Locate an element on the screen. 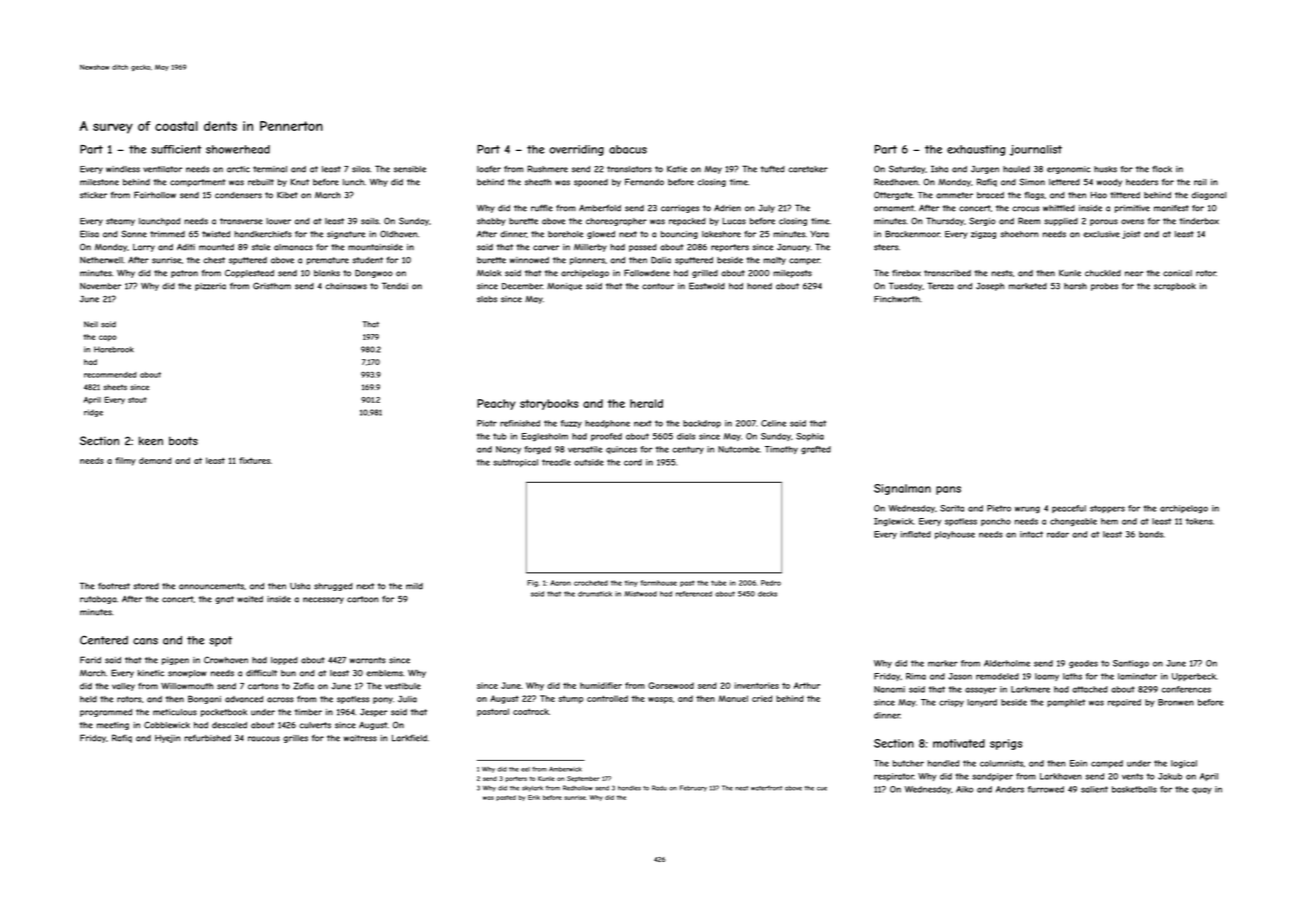 Image resolution: width=1308 pixels, height=924 pixels. scrapbook is located at coordinates (1175, 287).
